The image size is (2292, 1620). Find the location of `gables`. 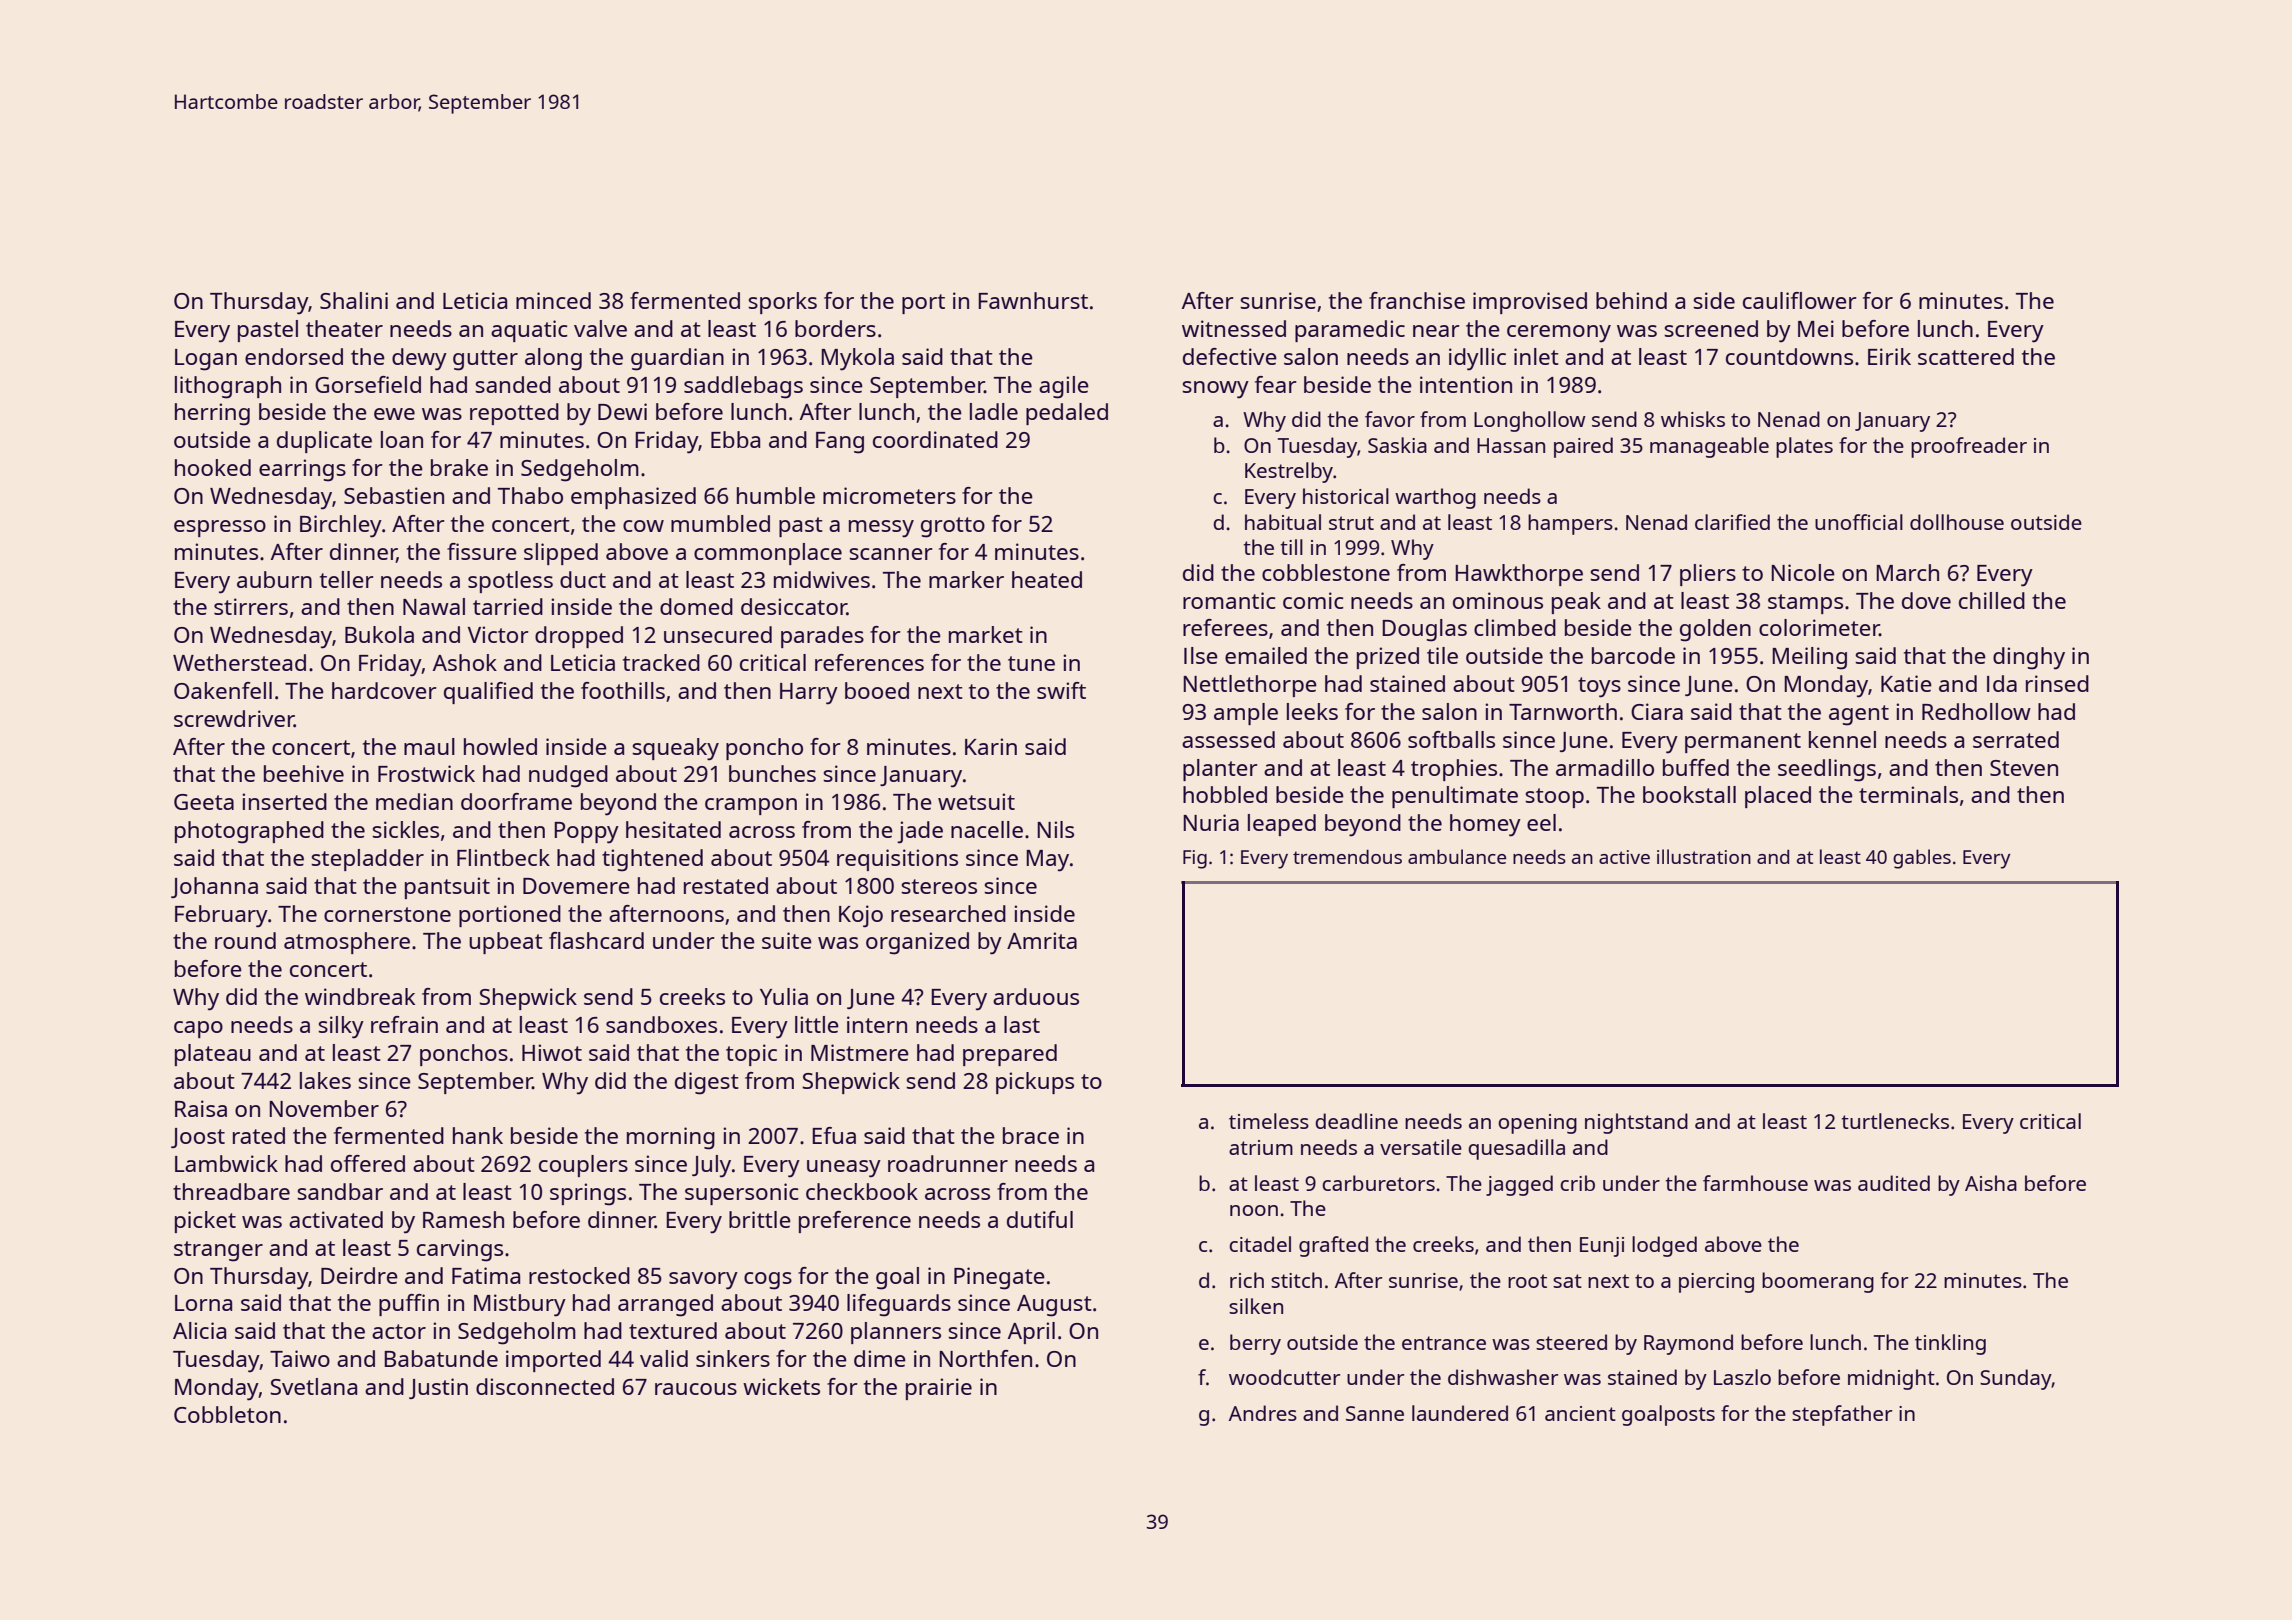

gables is located at coordinates (1922, 859).
